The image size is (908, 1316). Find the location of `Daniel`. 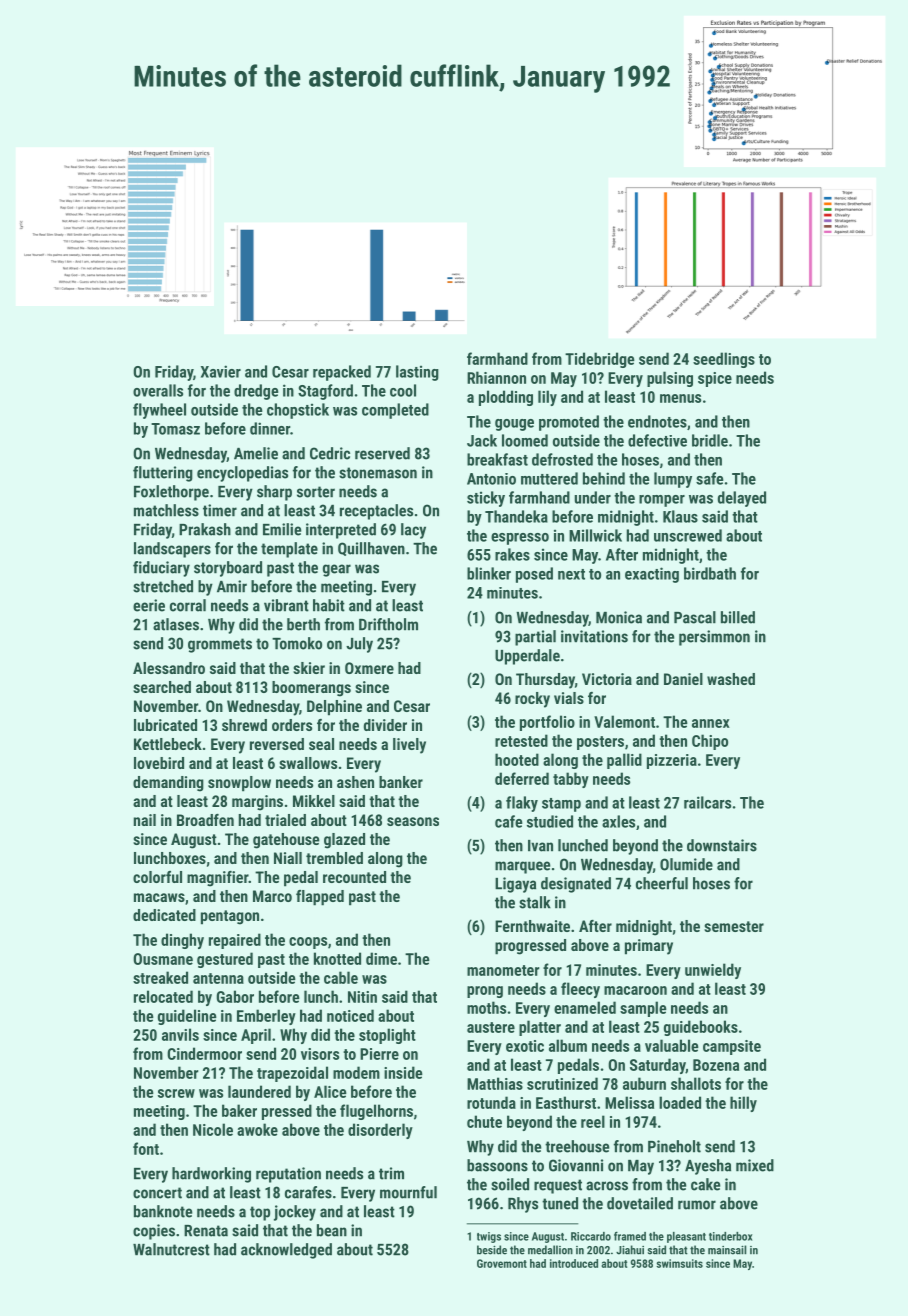

Daniel is located at coordinates (683, 679).
